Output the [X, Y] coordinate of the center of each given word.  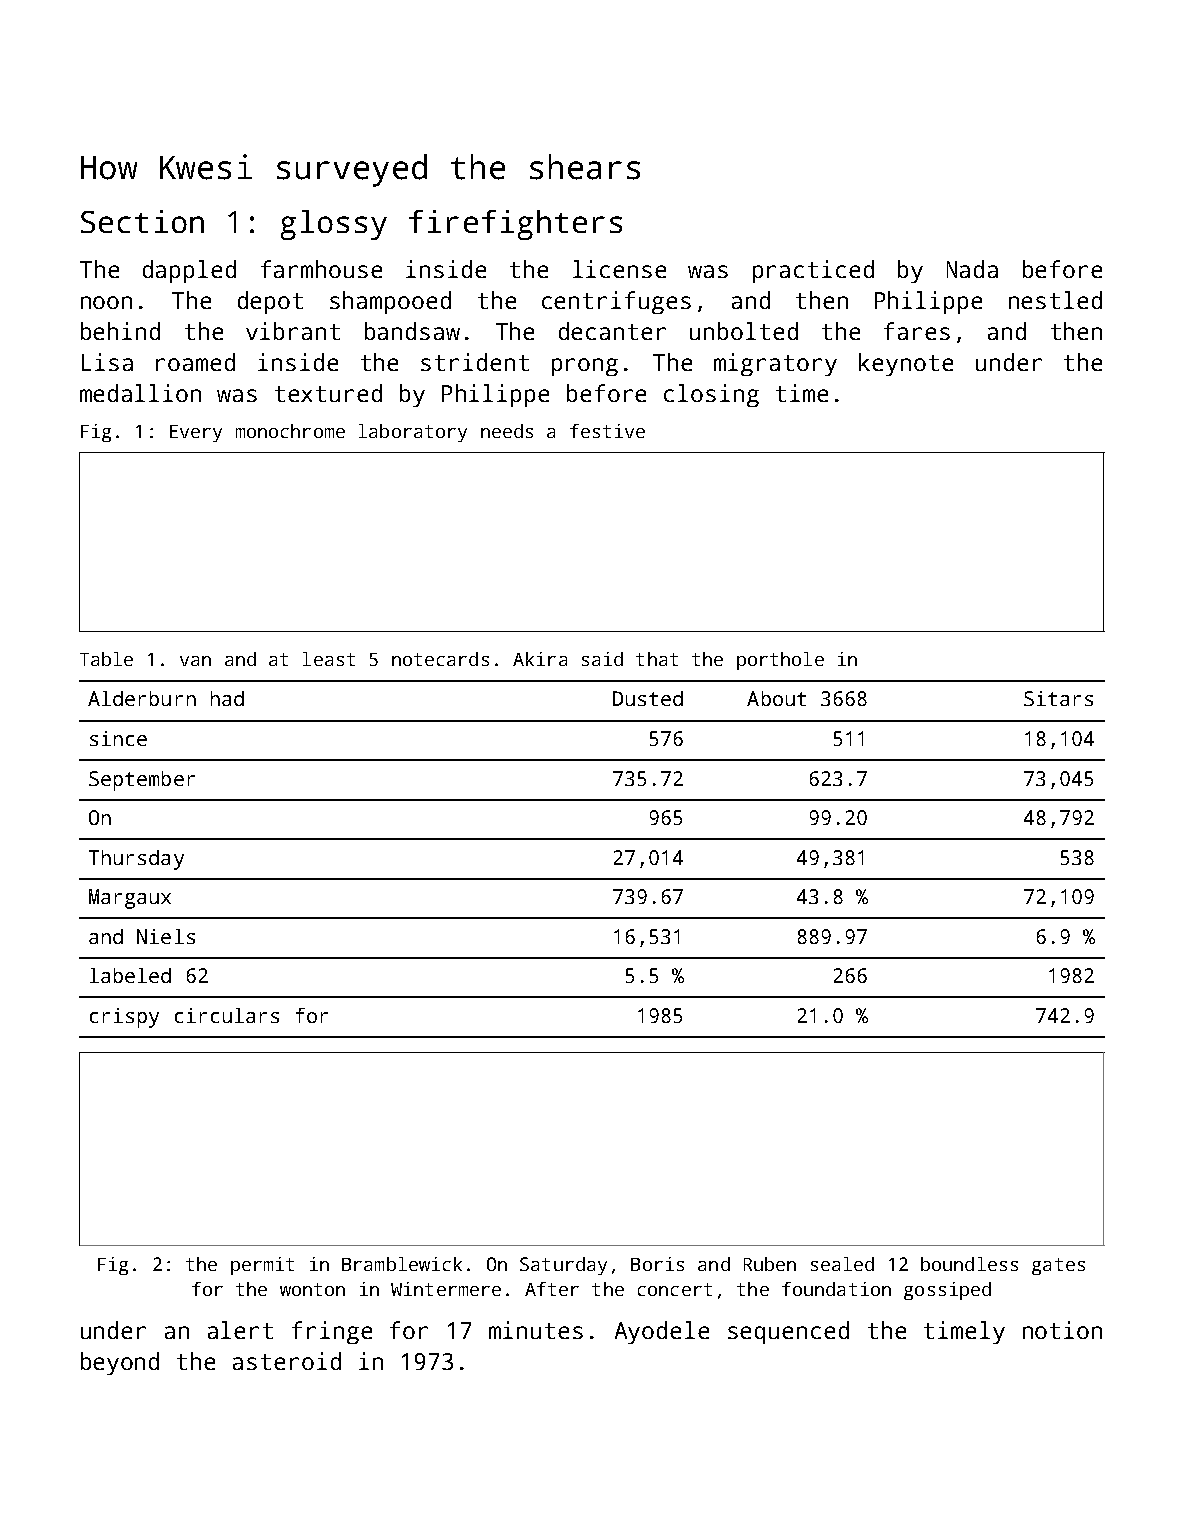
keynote [906, 364]
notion [1062, 1330]
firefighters [515, 225]
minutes [536, 1330]
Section [142, 221]
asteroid [287, 1361]
